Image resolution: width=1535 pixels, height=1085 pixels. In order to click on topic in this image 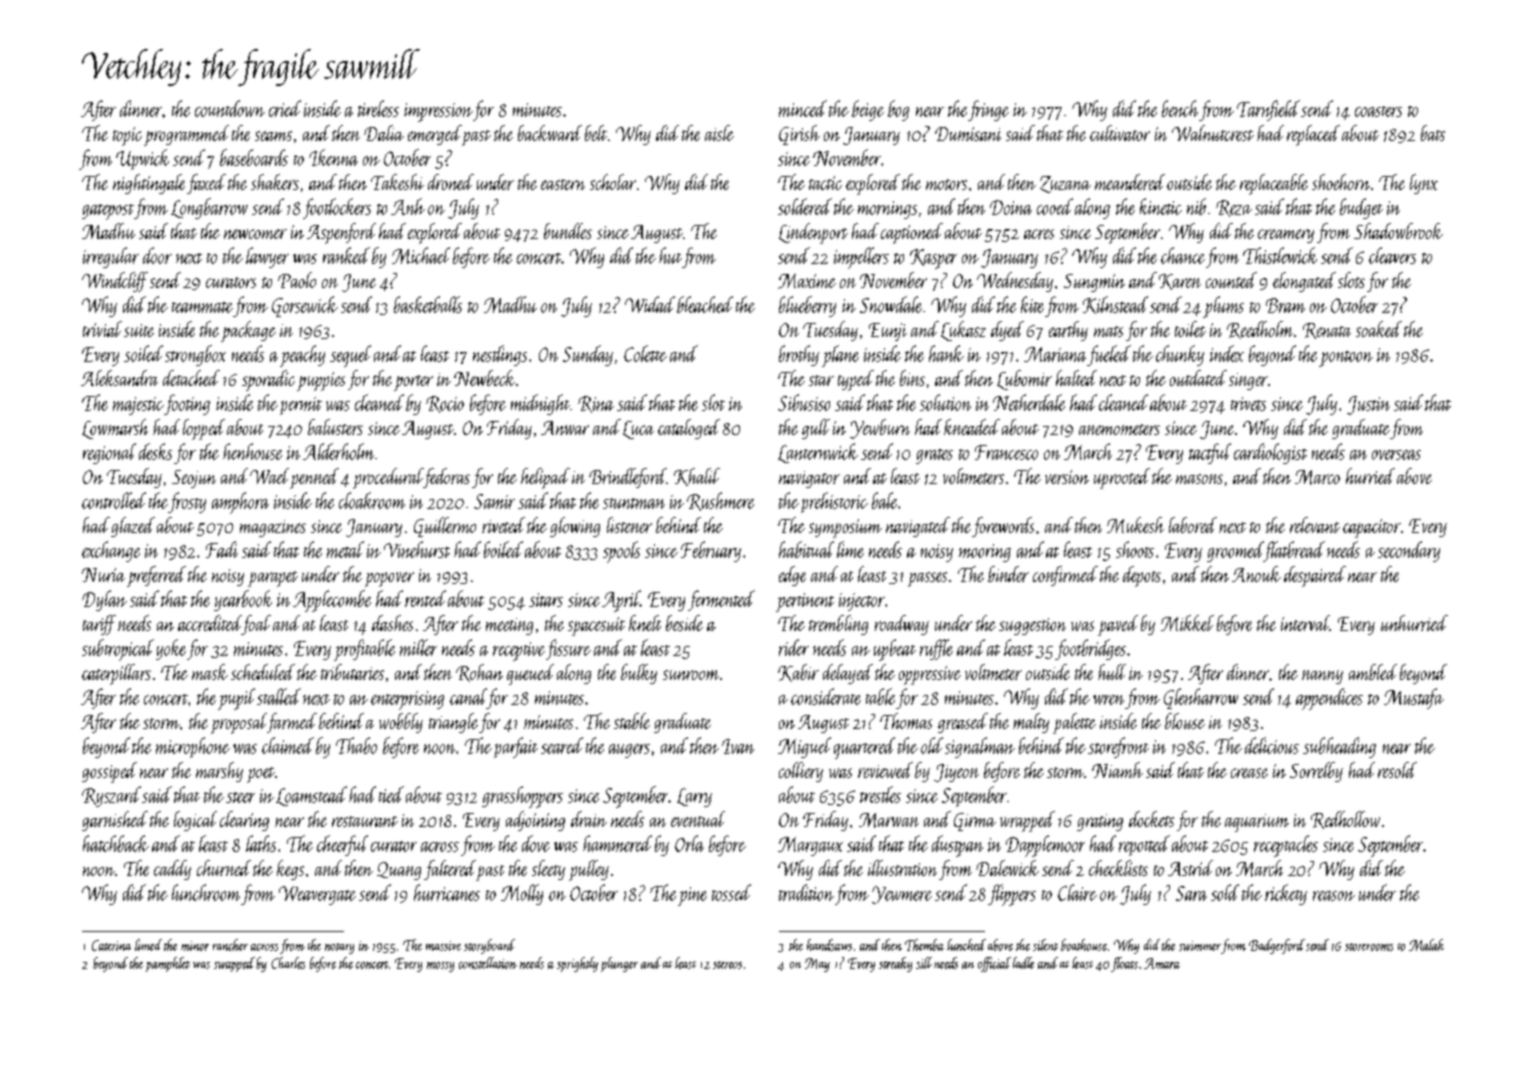, I will do `click(127, 136)`.
